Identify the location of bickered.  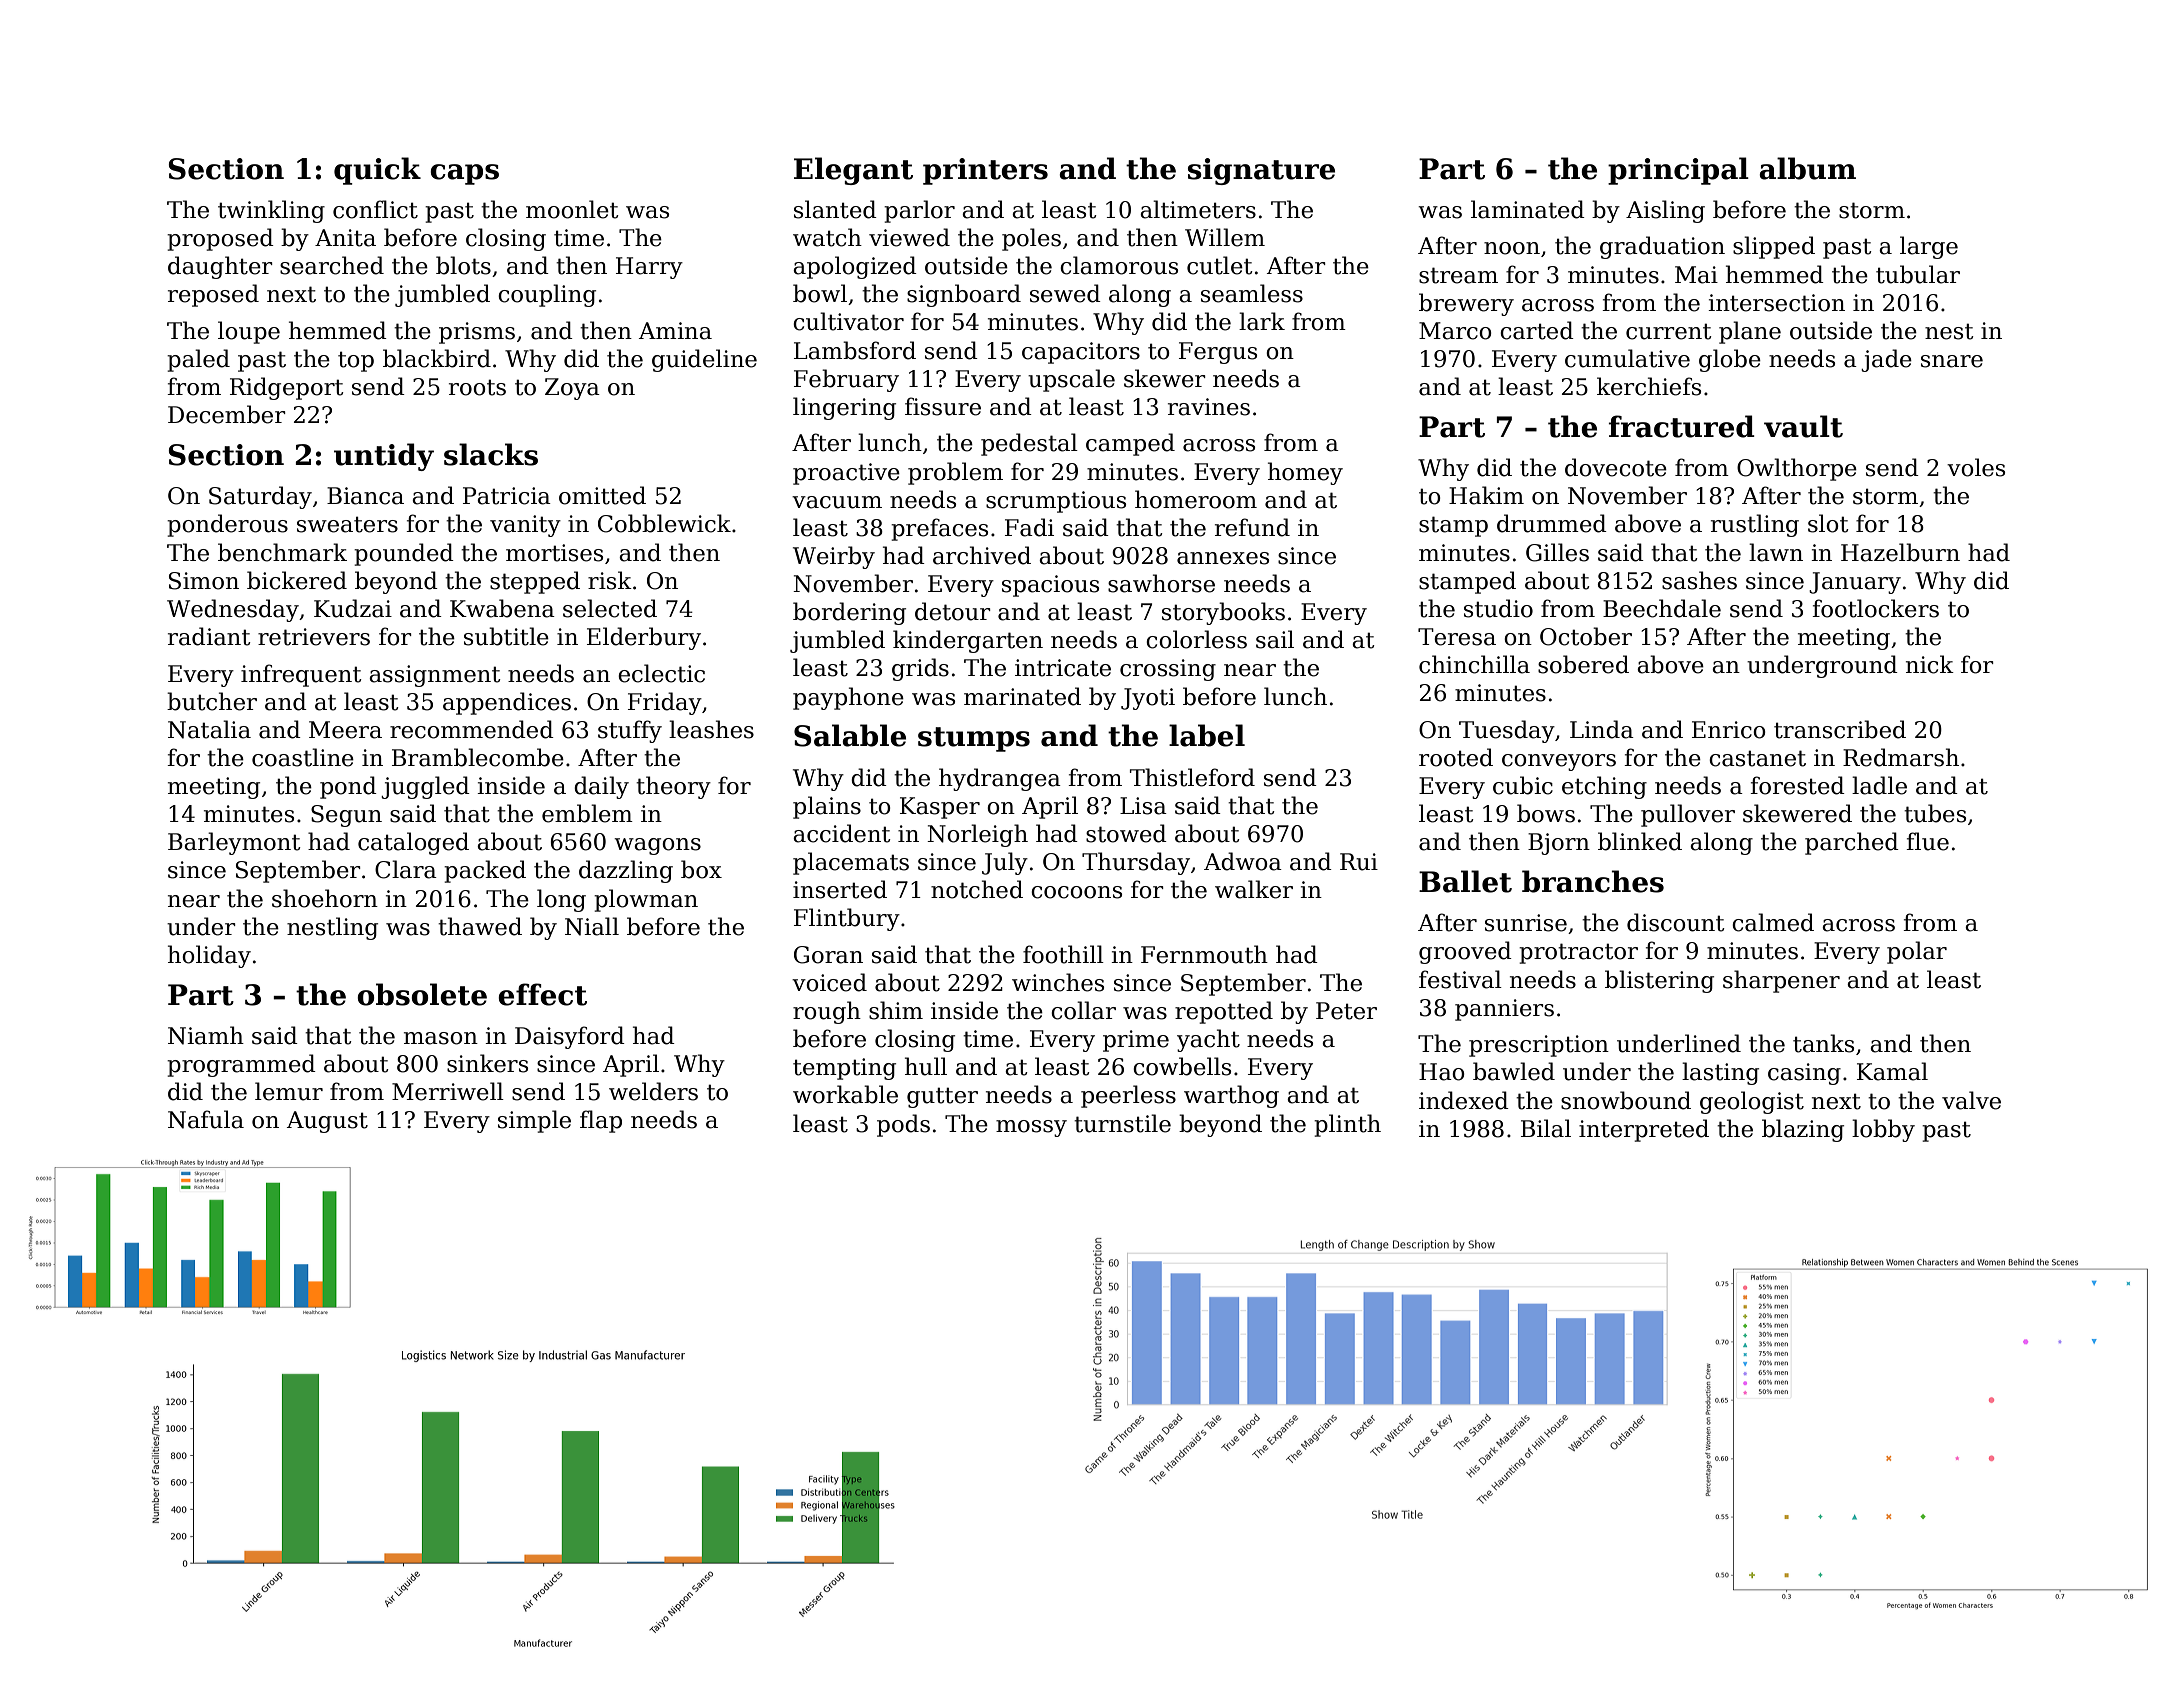
(297, 580).
